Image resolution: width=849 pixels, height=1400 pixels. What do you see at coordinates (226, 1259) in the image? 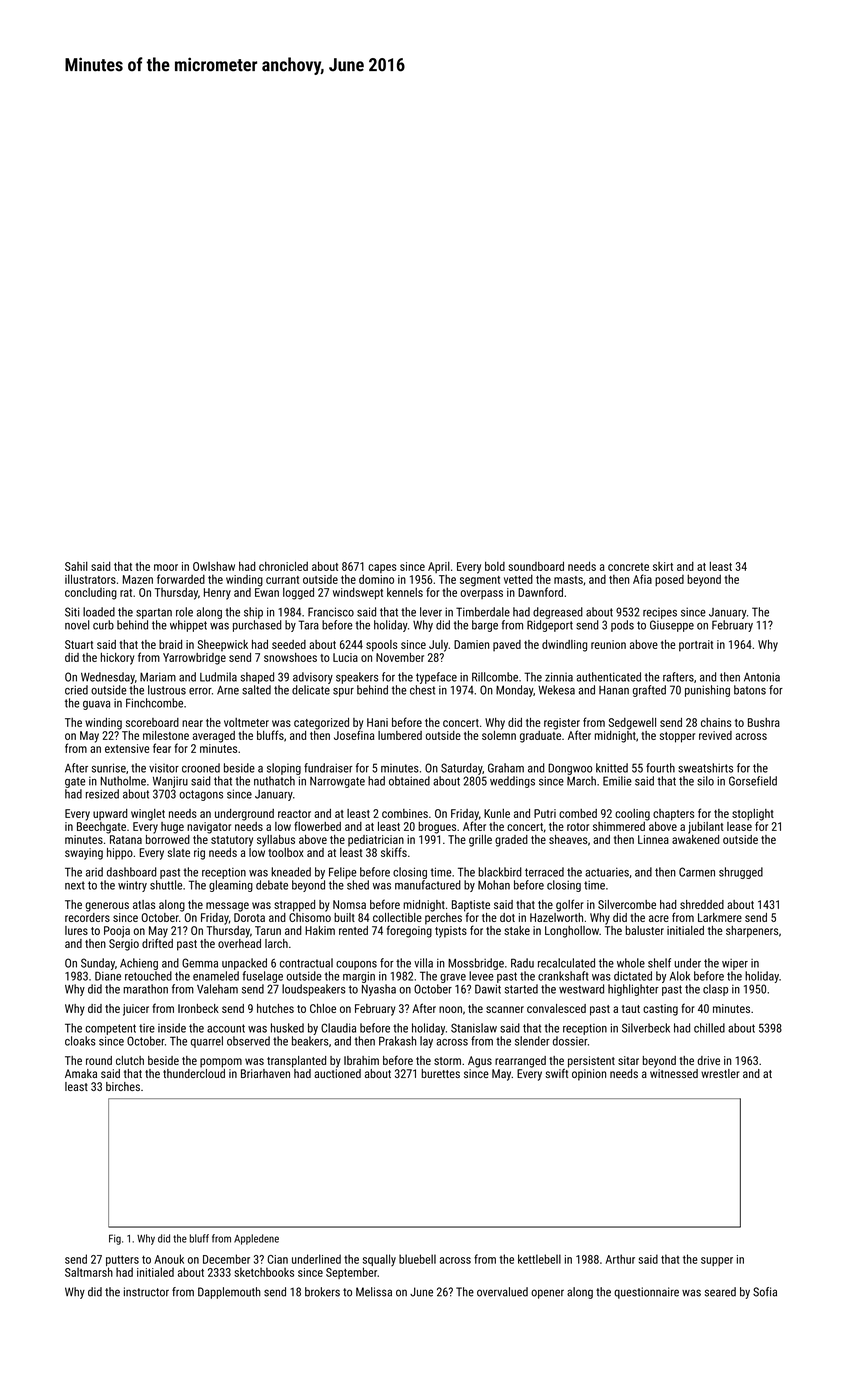
I see `December` at bounding box center [226, 1259].
